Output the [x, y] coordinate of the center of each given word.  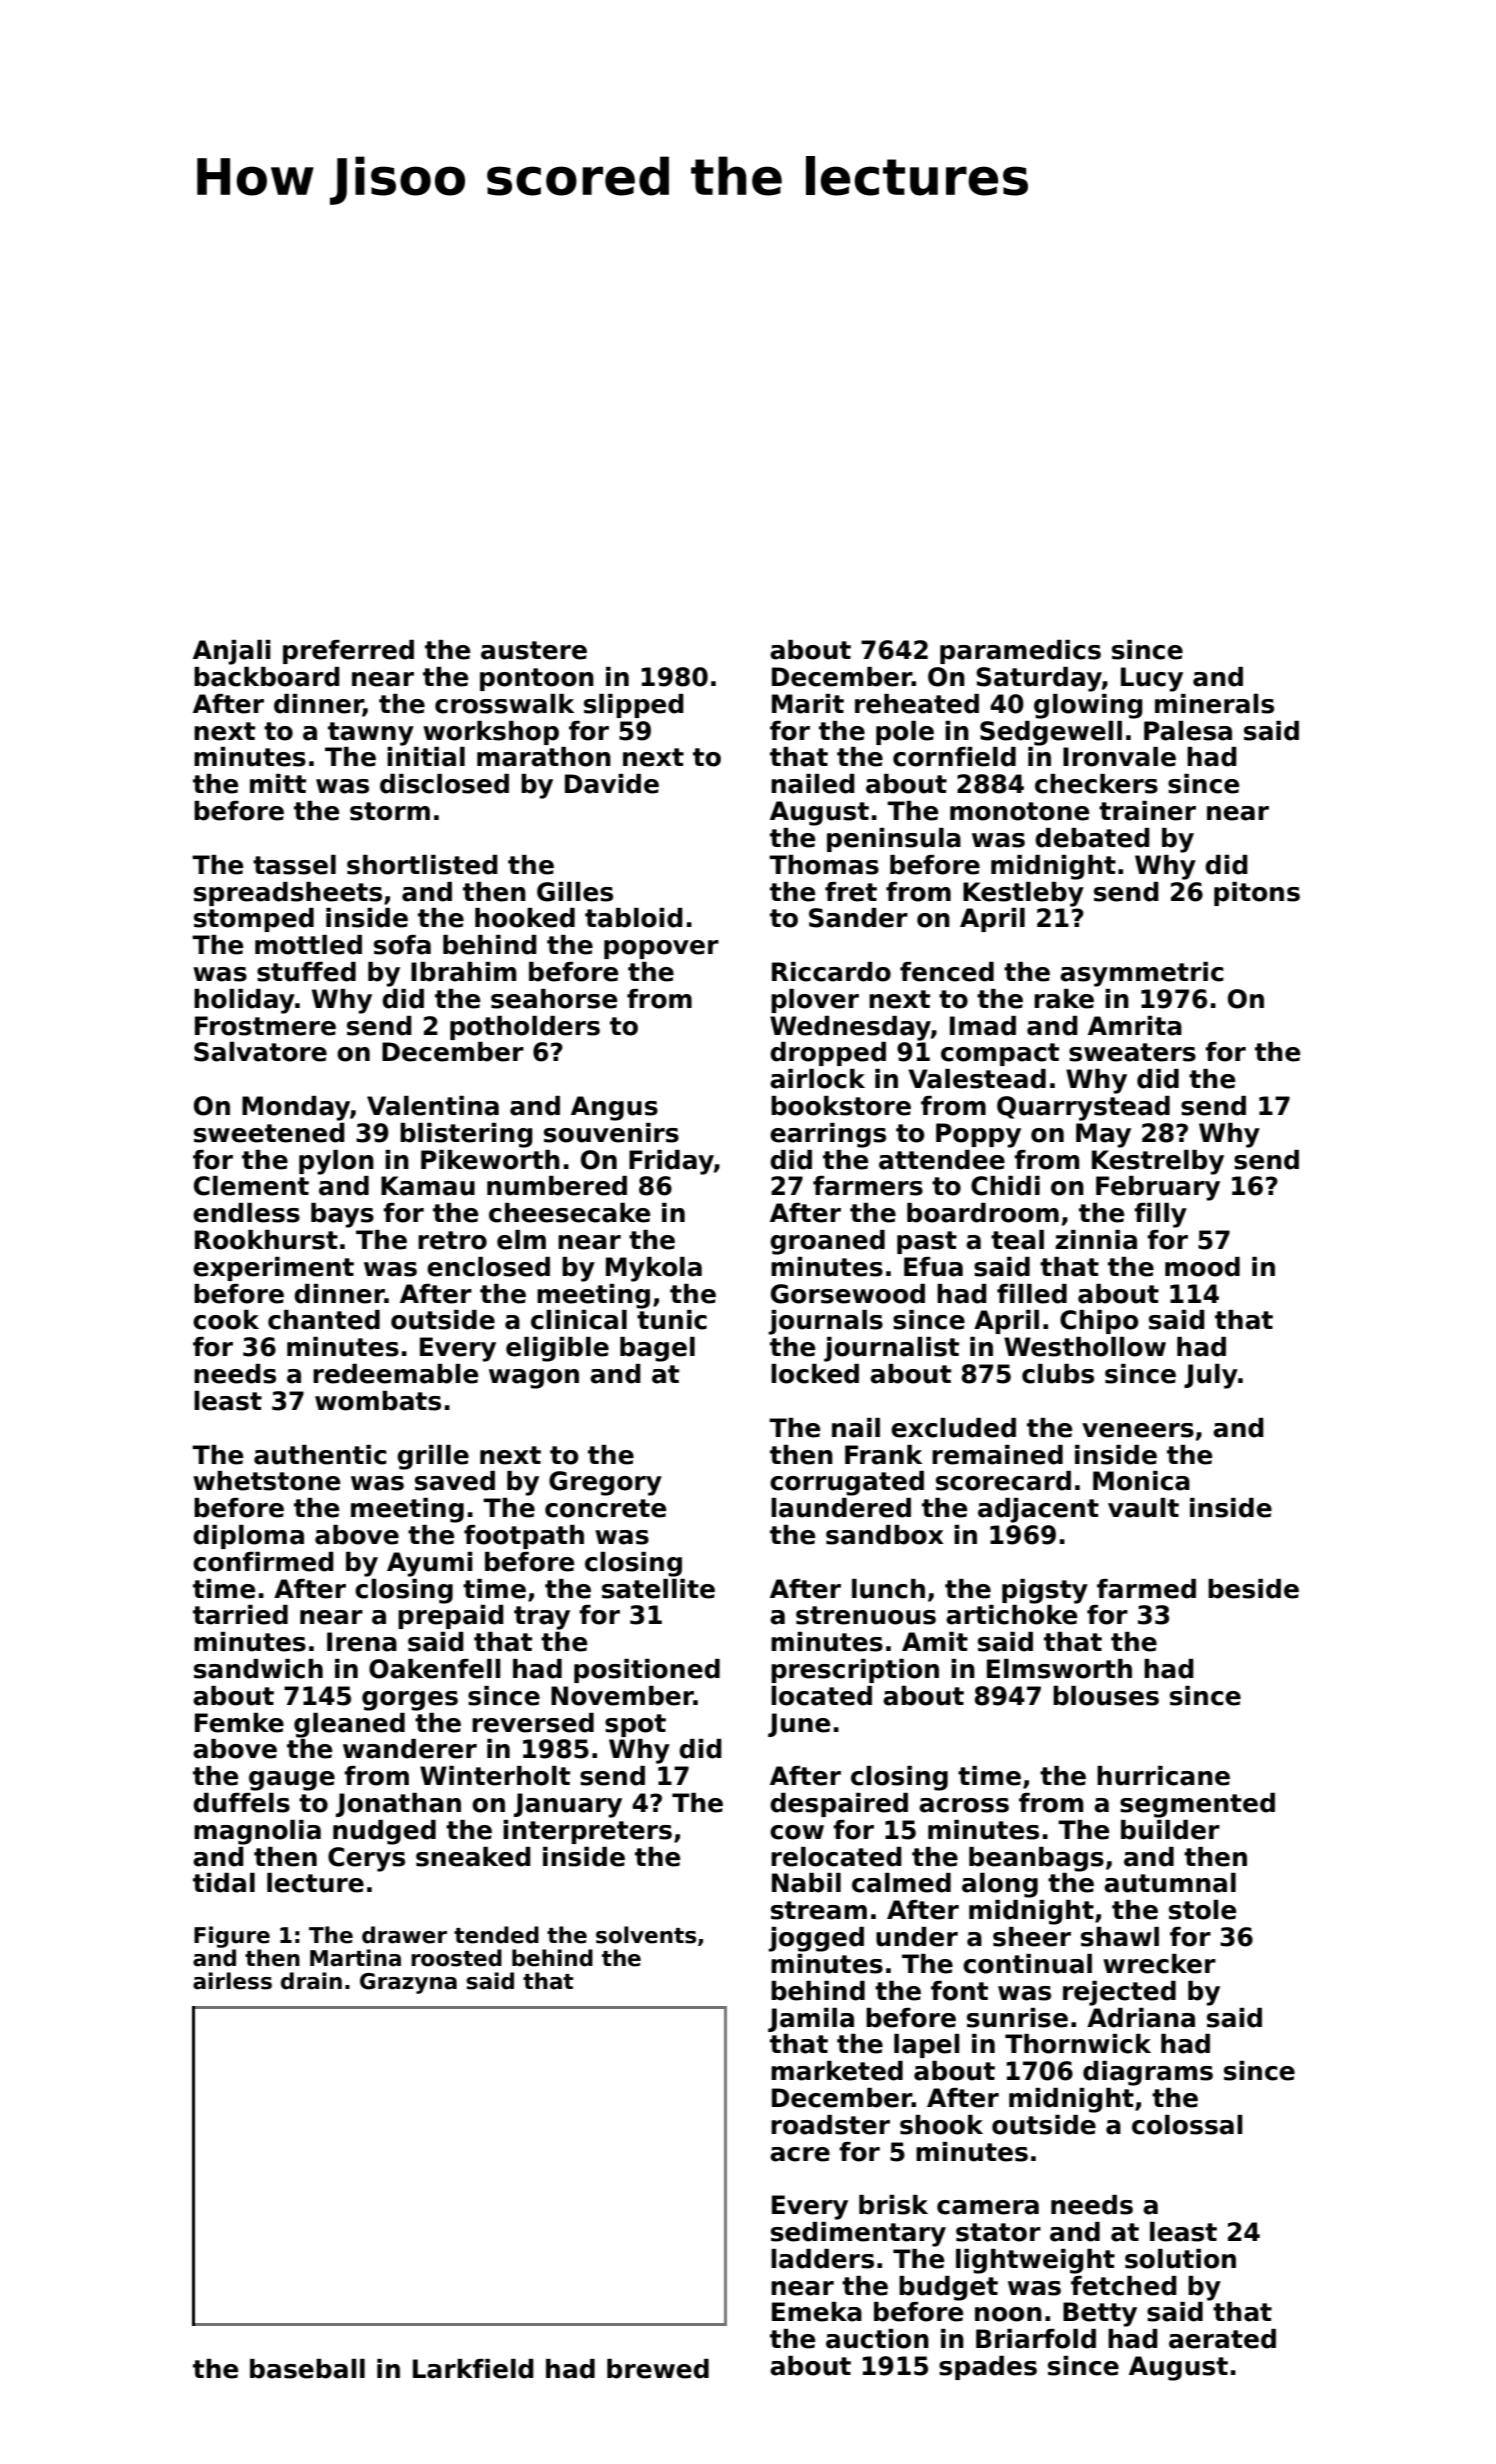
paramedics [1020, 652]
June [799, 1725]
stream [819, 1910]
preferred [348, 652]
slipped [634, 706]
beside [1253, 1589]
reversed [533, 1723]
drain [311, 1981]
